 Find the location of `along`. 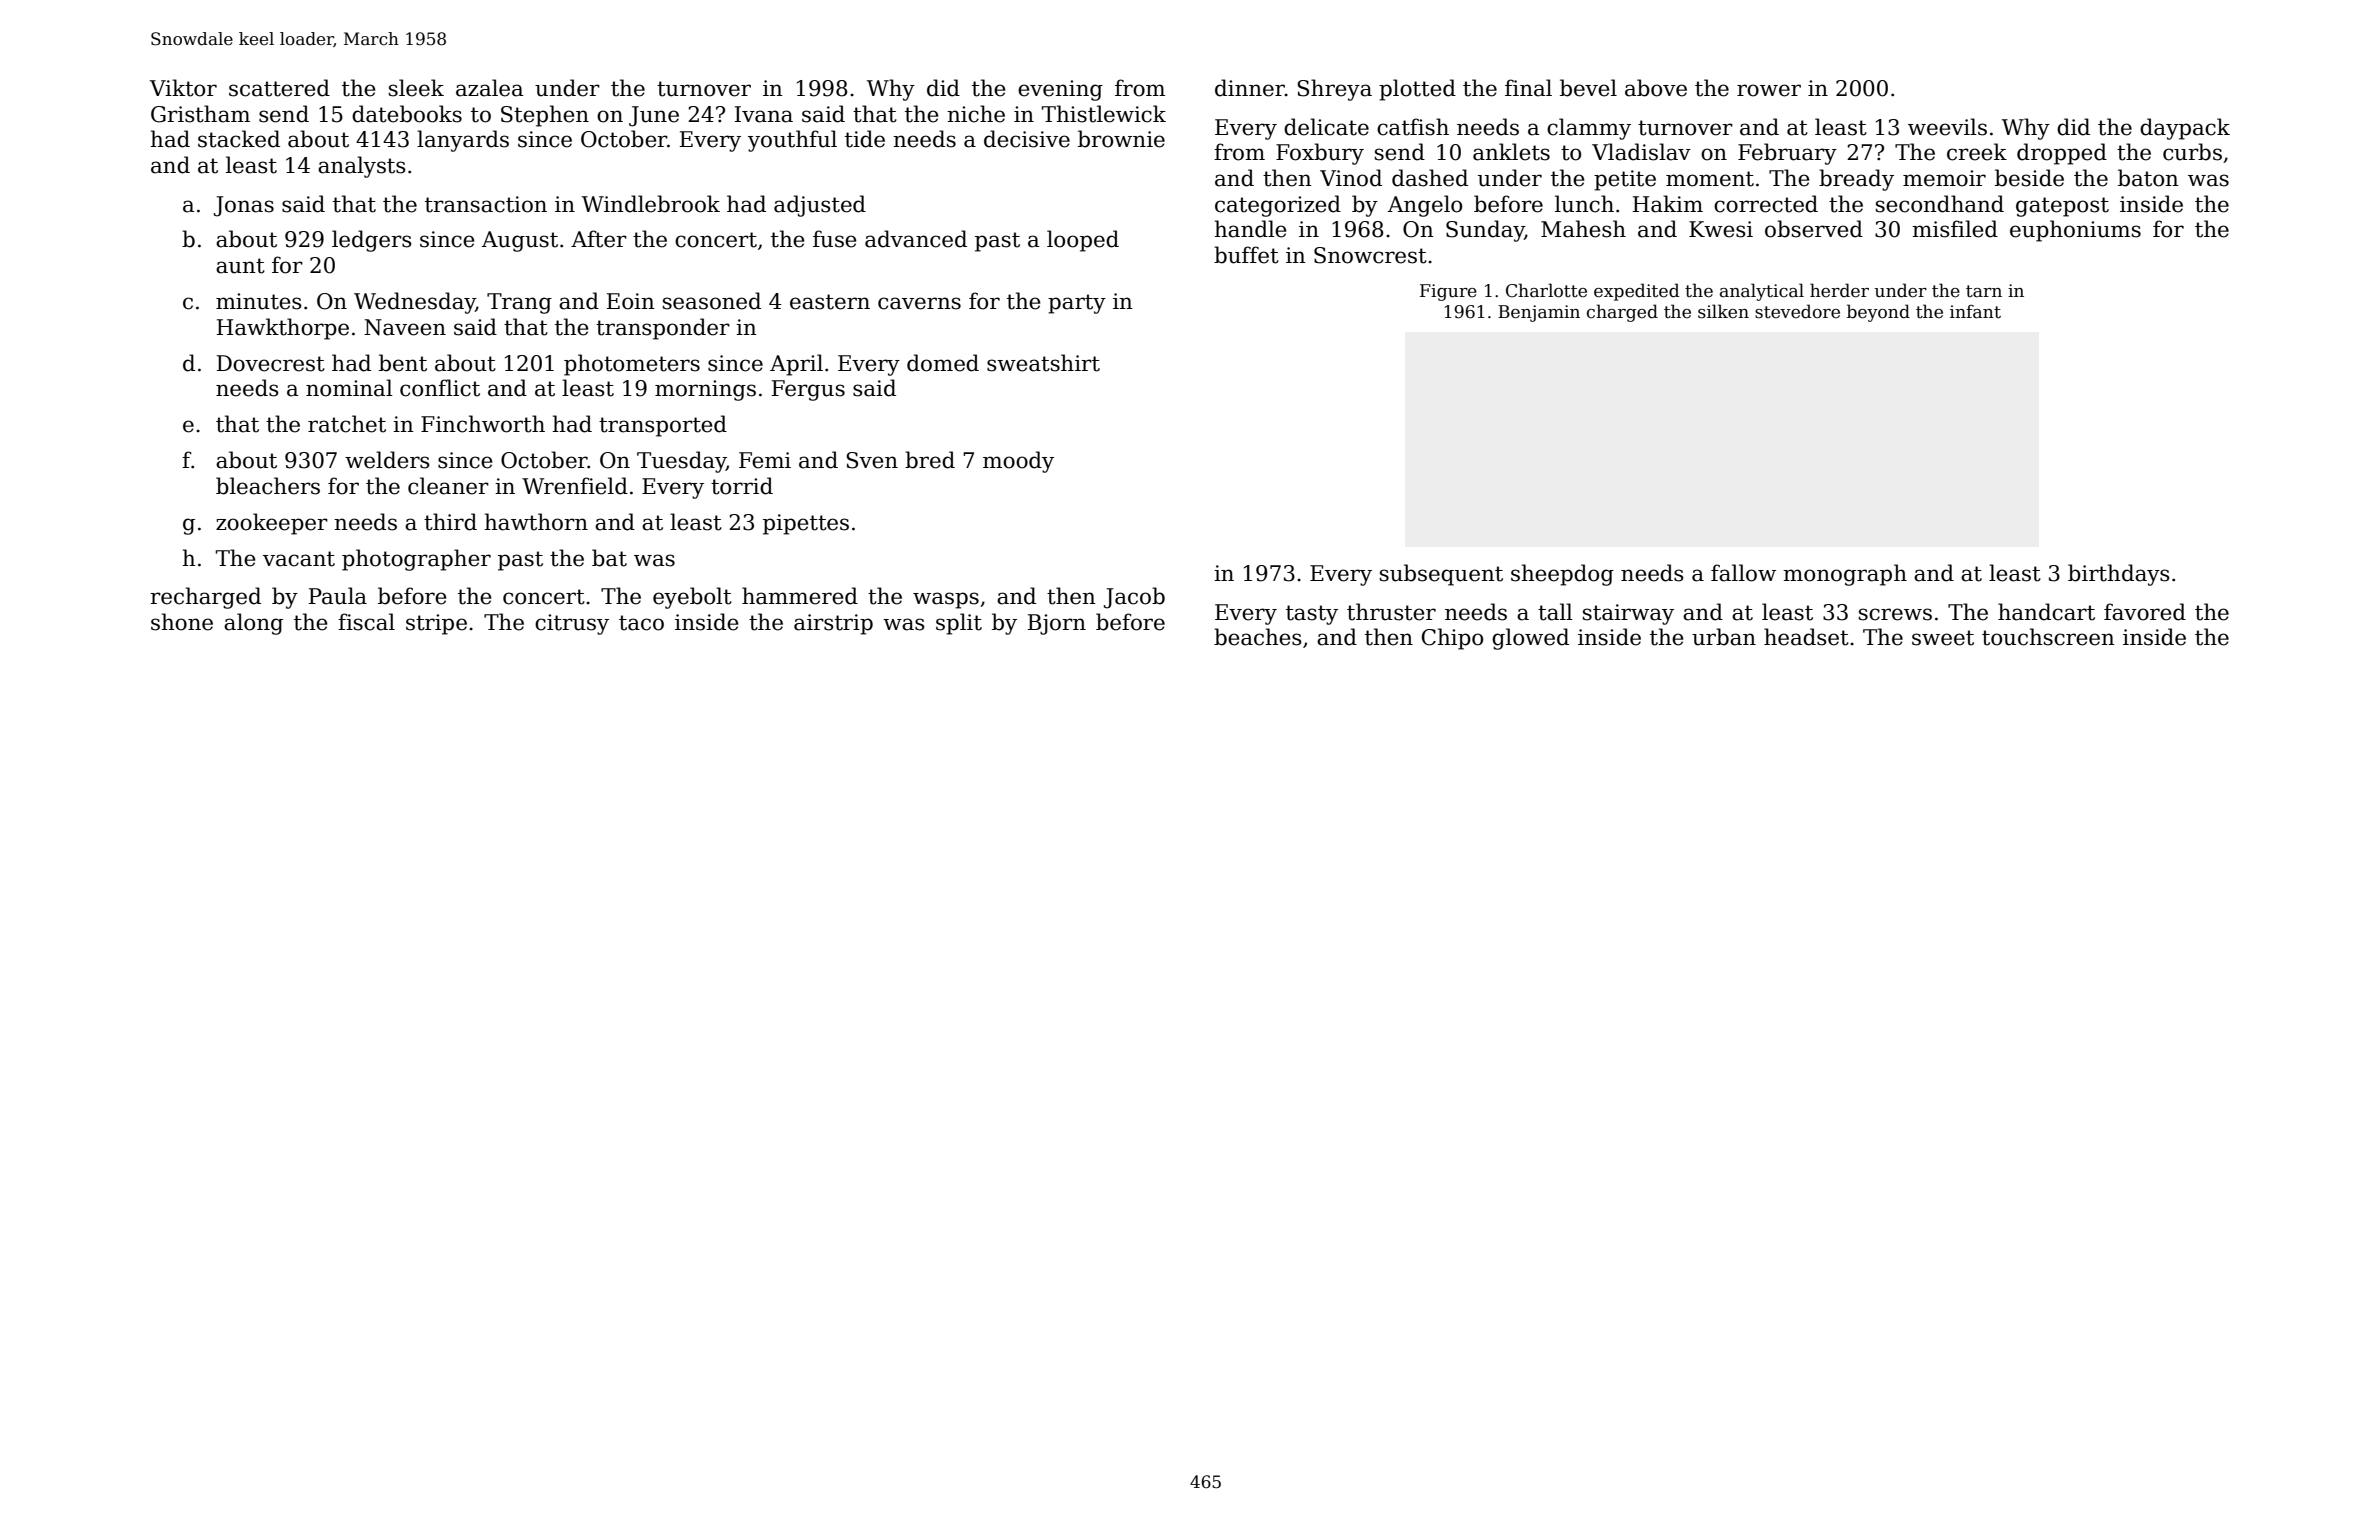

along is located at coordinates (253, 624).
